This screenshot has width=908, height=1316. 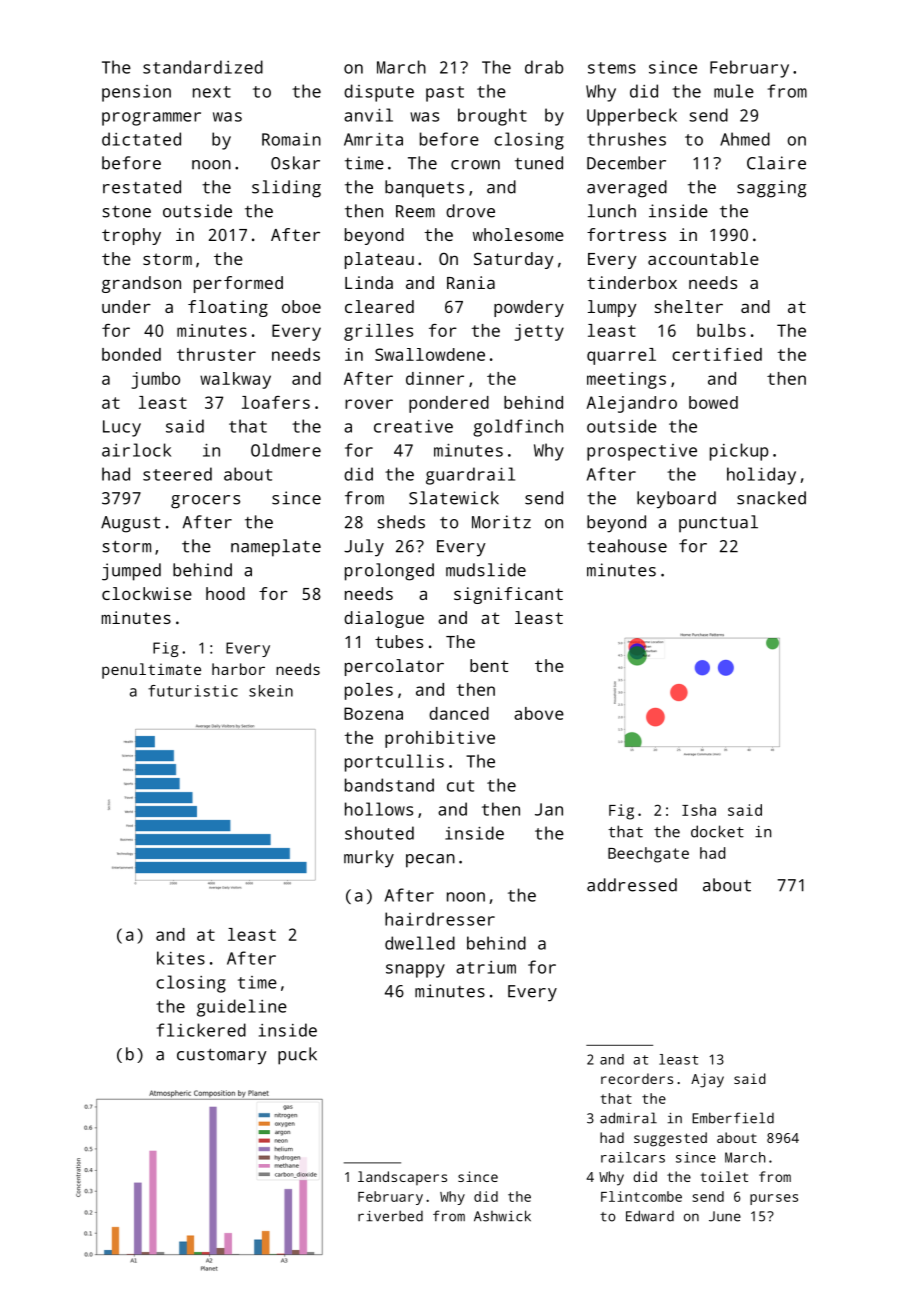 I want to click on next, so click(x=212, y=92).
